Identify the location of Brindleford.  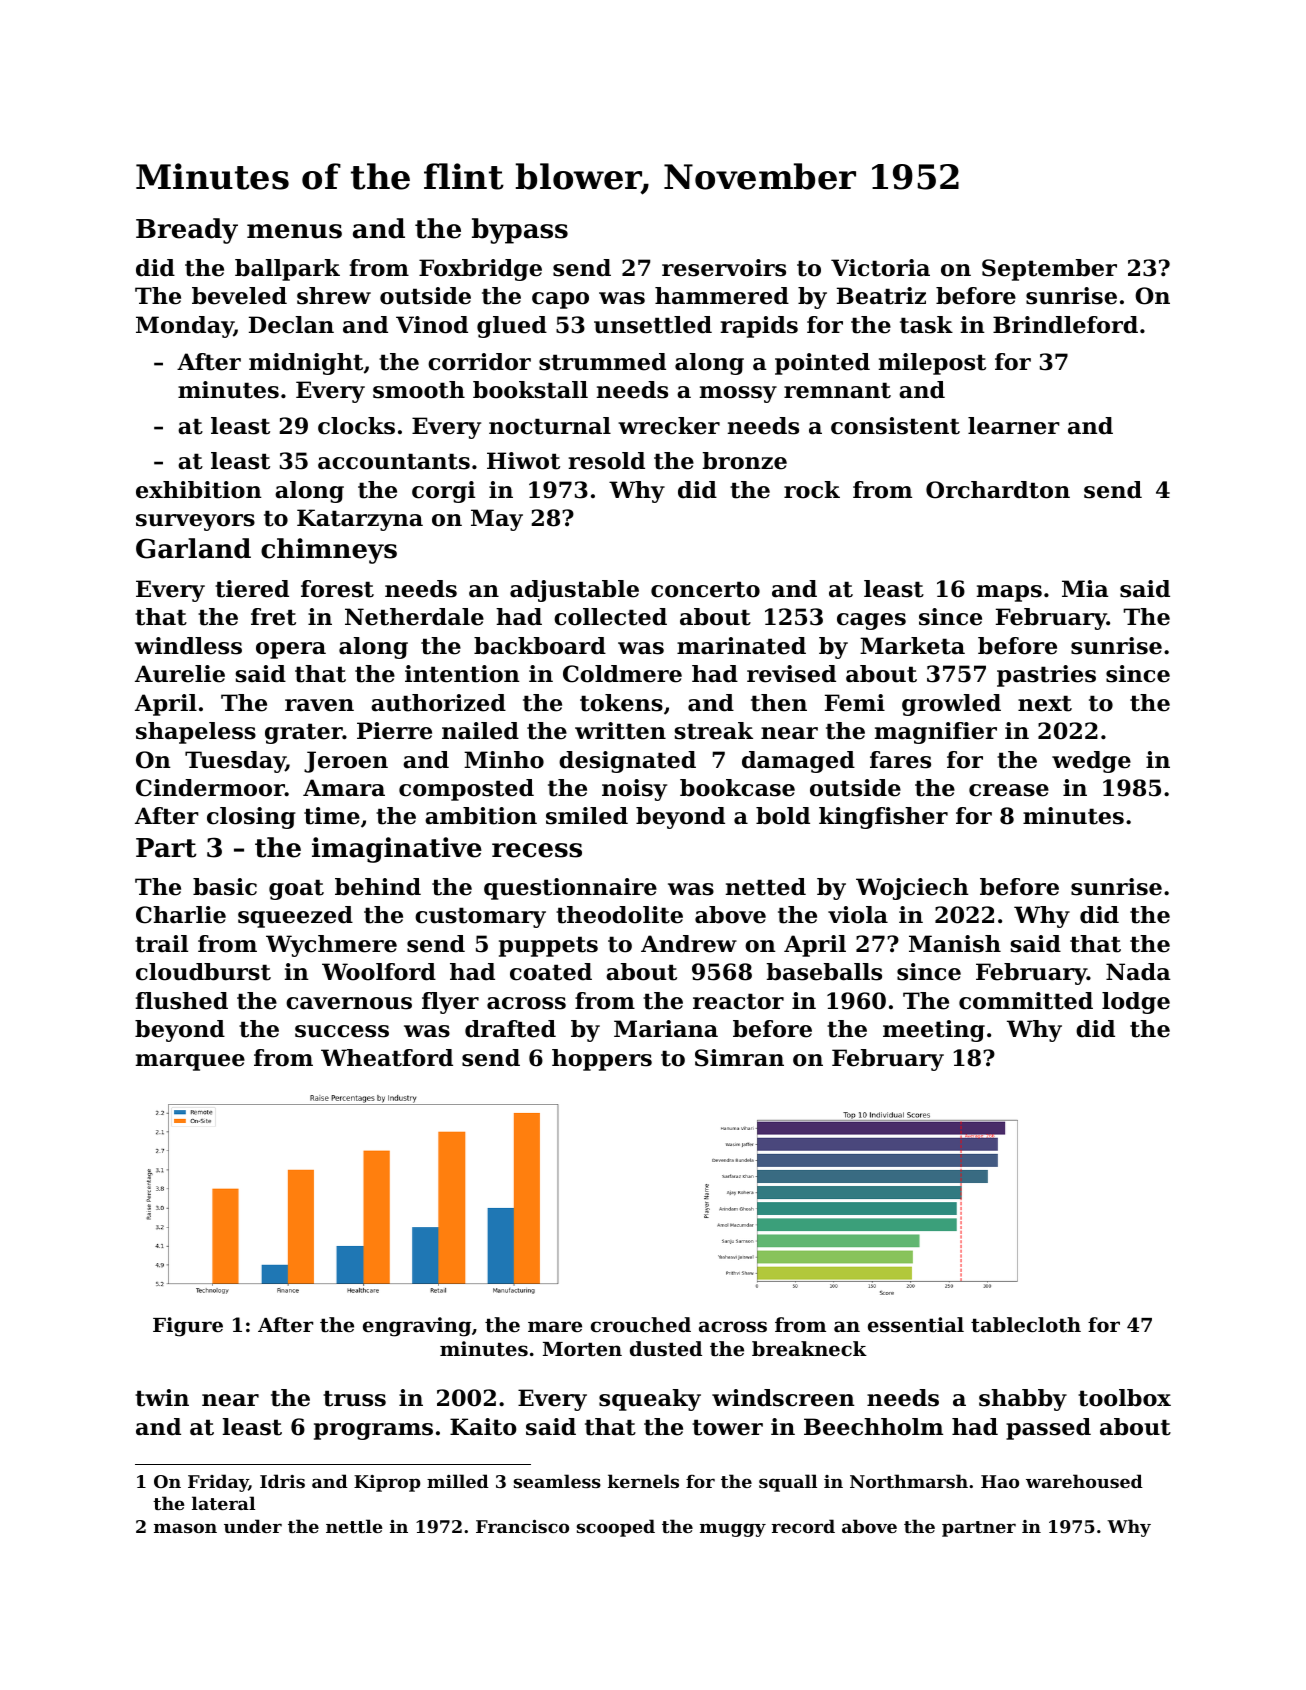
(1065, 325).
